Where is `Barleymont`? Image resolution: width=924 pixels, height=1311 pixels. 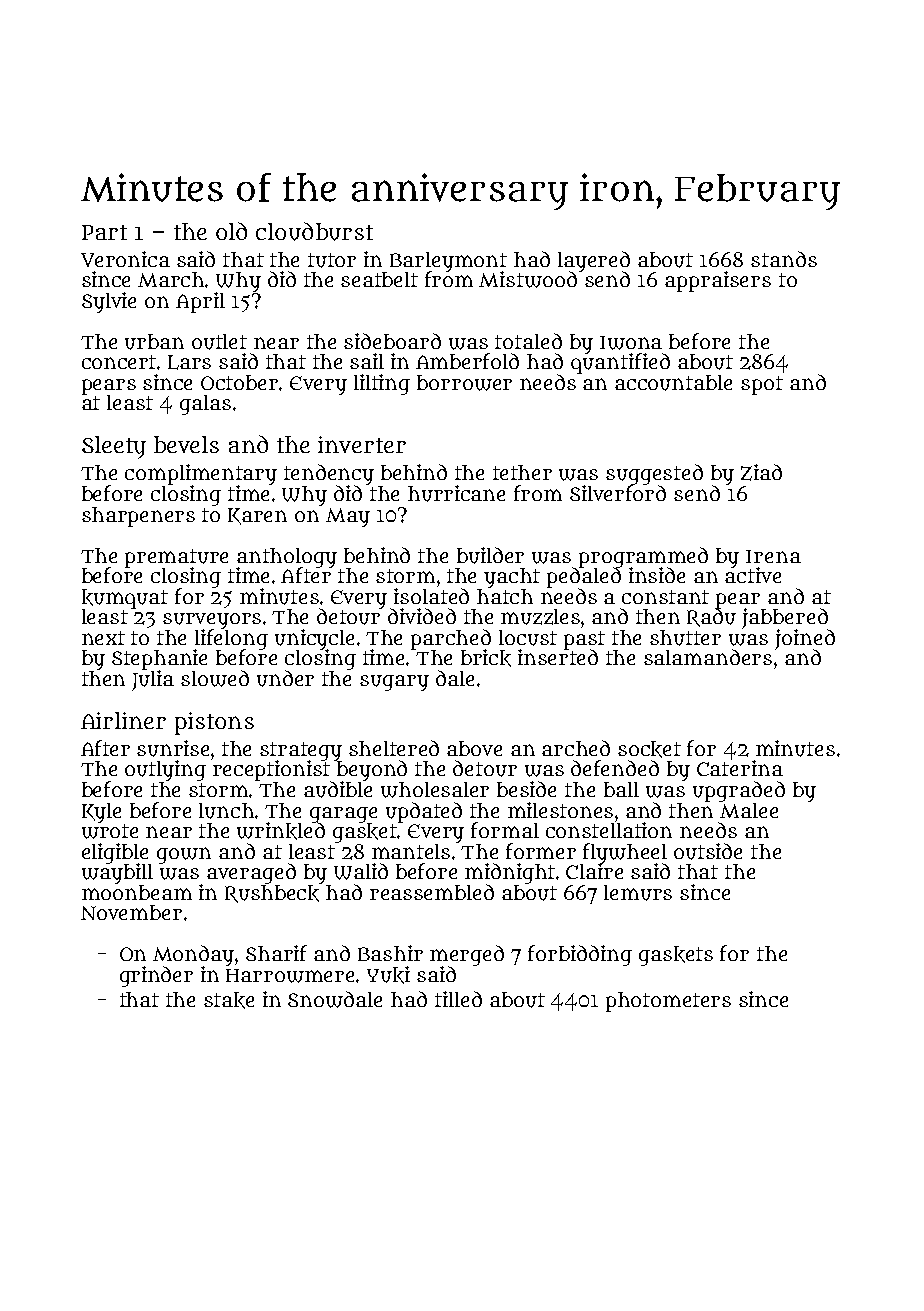
Barleymont is located at coordinates (448, 261).
